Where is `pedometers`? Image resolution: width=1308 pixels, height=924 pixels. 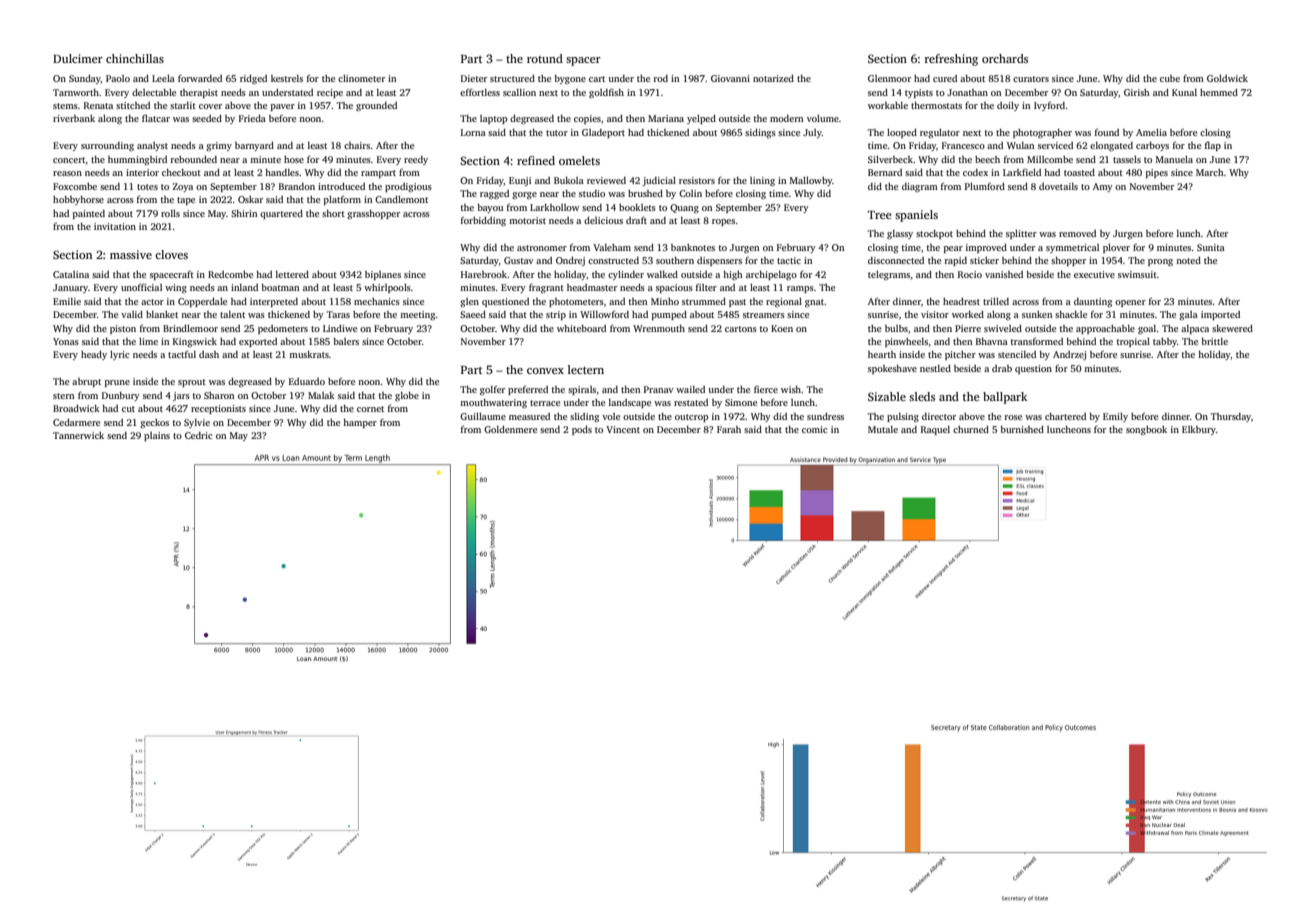 pedometers is located at coordinates (283, 329).
